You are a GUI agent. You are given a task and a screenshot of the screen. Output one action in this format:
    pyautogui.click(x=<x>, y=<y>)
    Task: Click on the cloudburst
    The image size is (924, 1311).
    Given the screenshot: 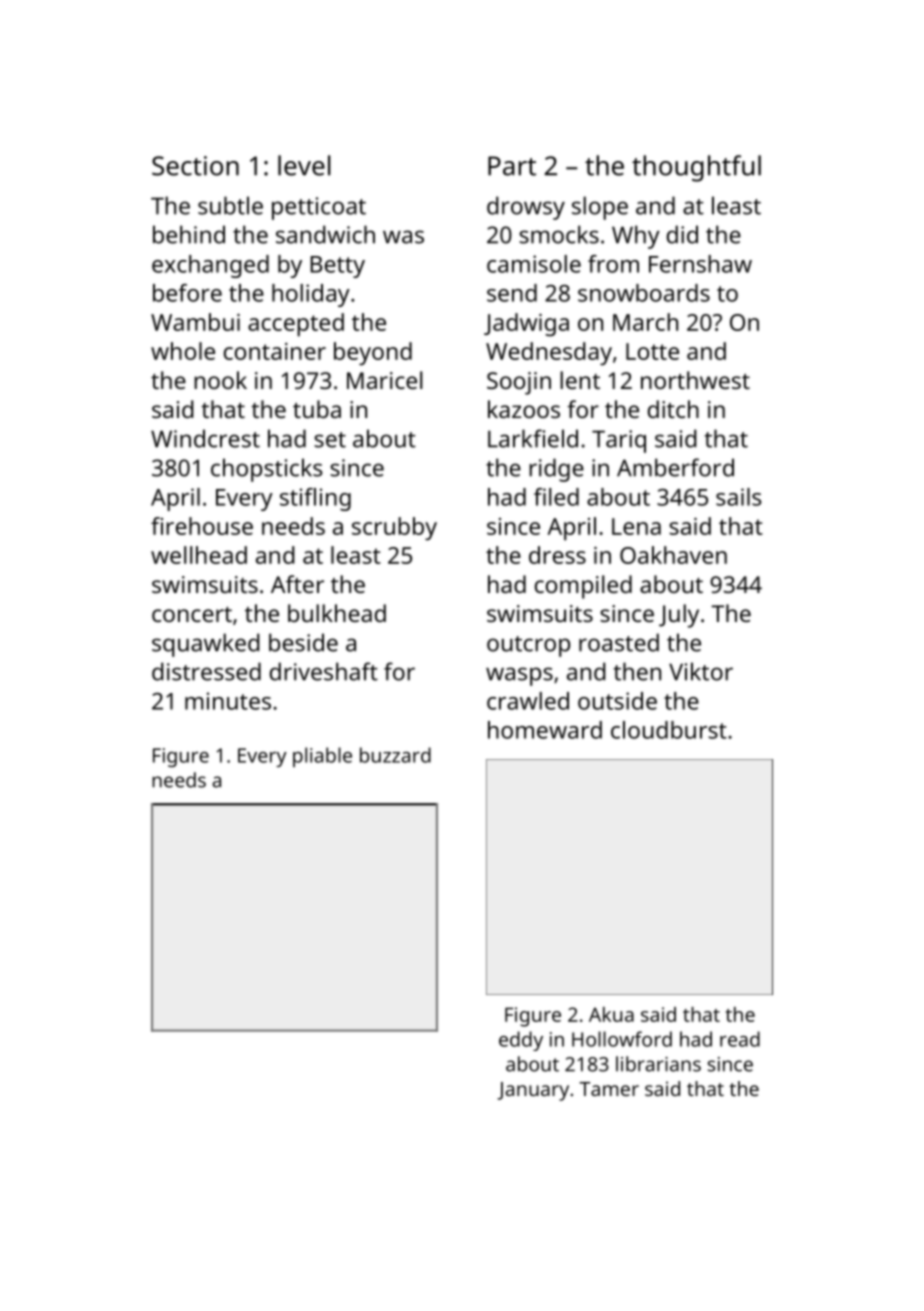 What is the action you would take?
    pyautogui.click(x=669, y=730)
